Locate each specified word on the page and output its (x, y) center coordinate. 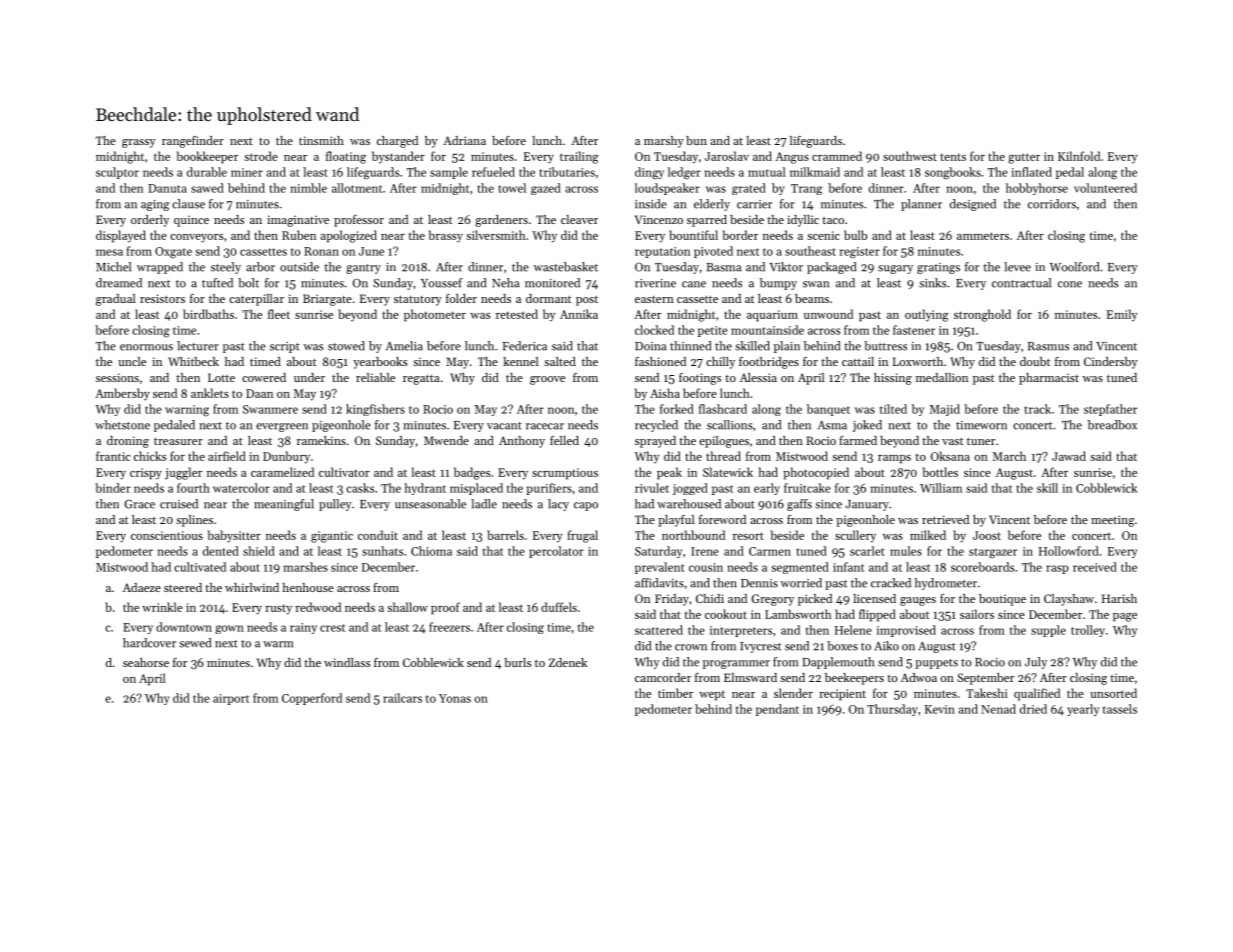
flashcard (723, 409)
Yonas (455, 698)
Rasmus (1048, 346)
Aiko (886, 646)
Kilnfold (1079, 156)
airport (231, 699)
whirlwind (252, 587)
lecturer (198, 346)
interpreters (741, 631)
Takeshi (986, 693)
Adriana (464, 140)
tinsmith (321, 140)
